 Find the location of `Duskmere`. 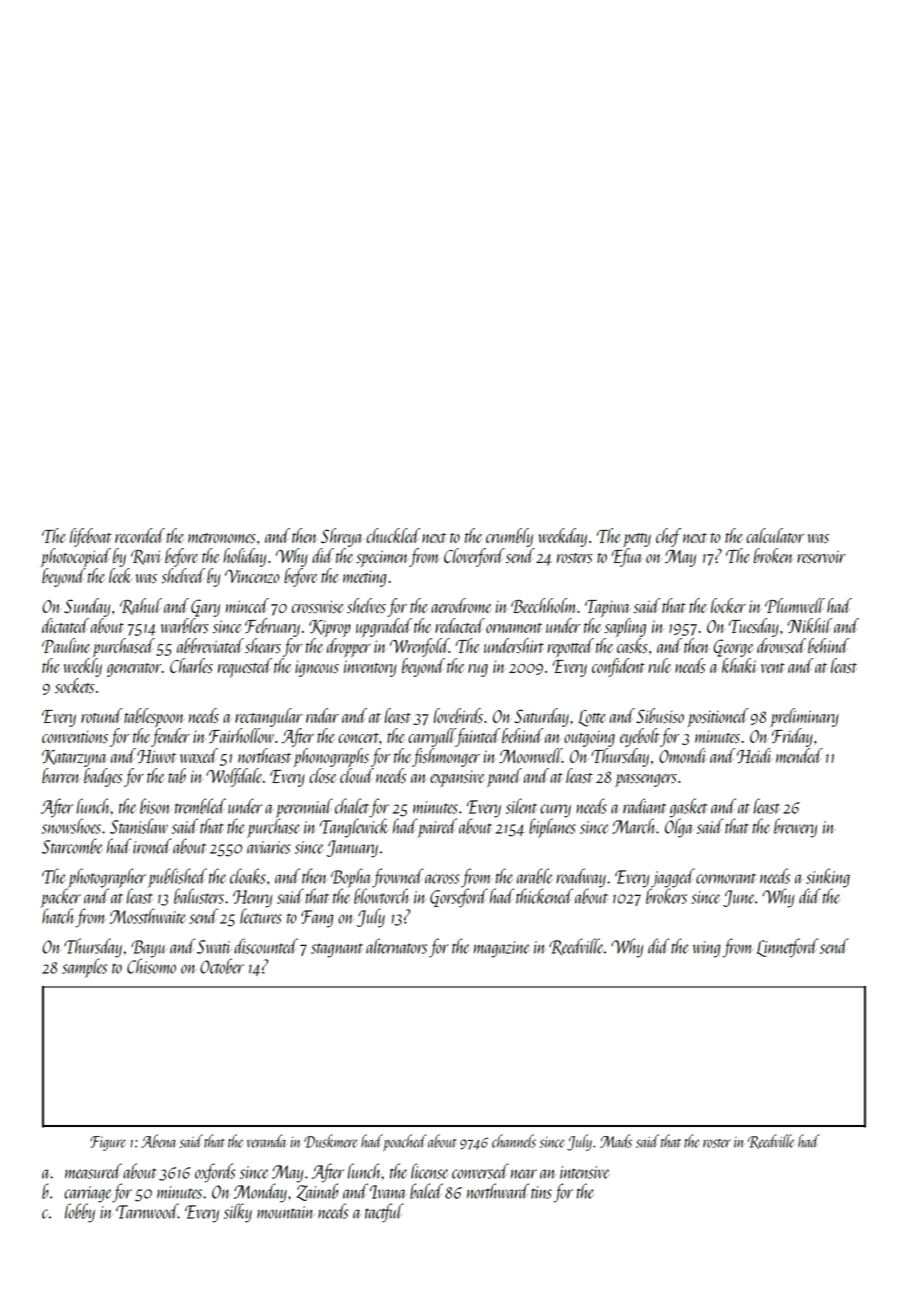

Duskmere is located at coordinates (330, 1141).
